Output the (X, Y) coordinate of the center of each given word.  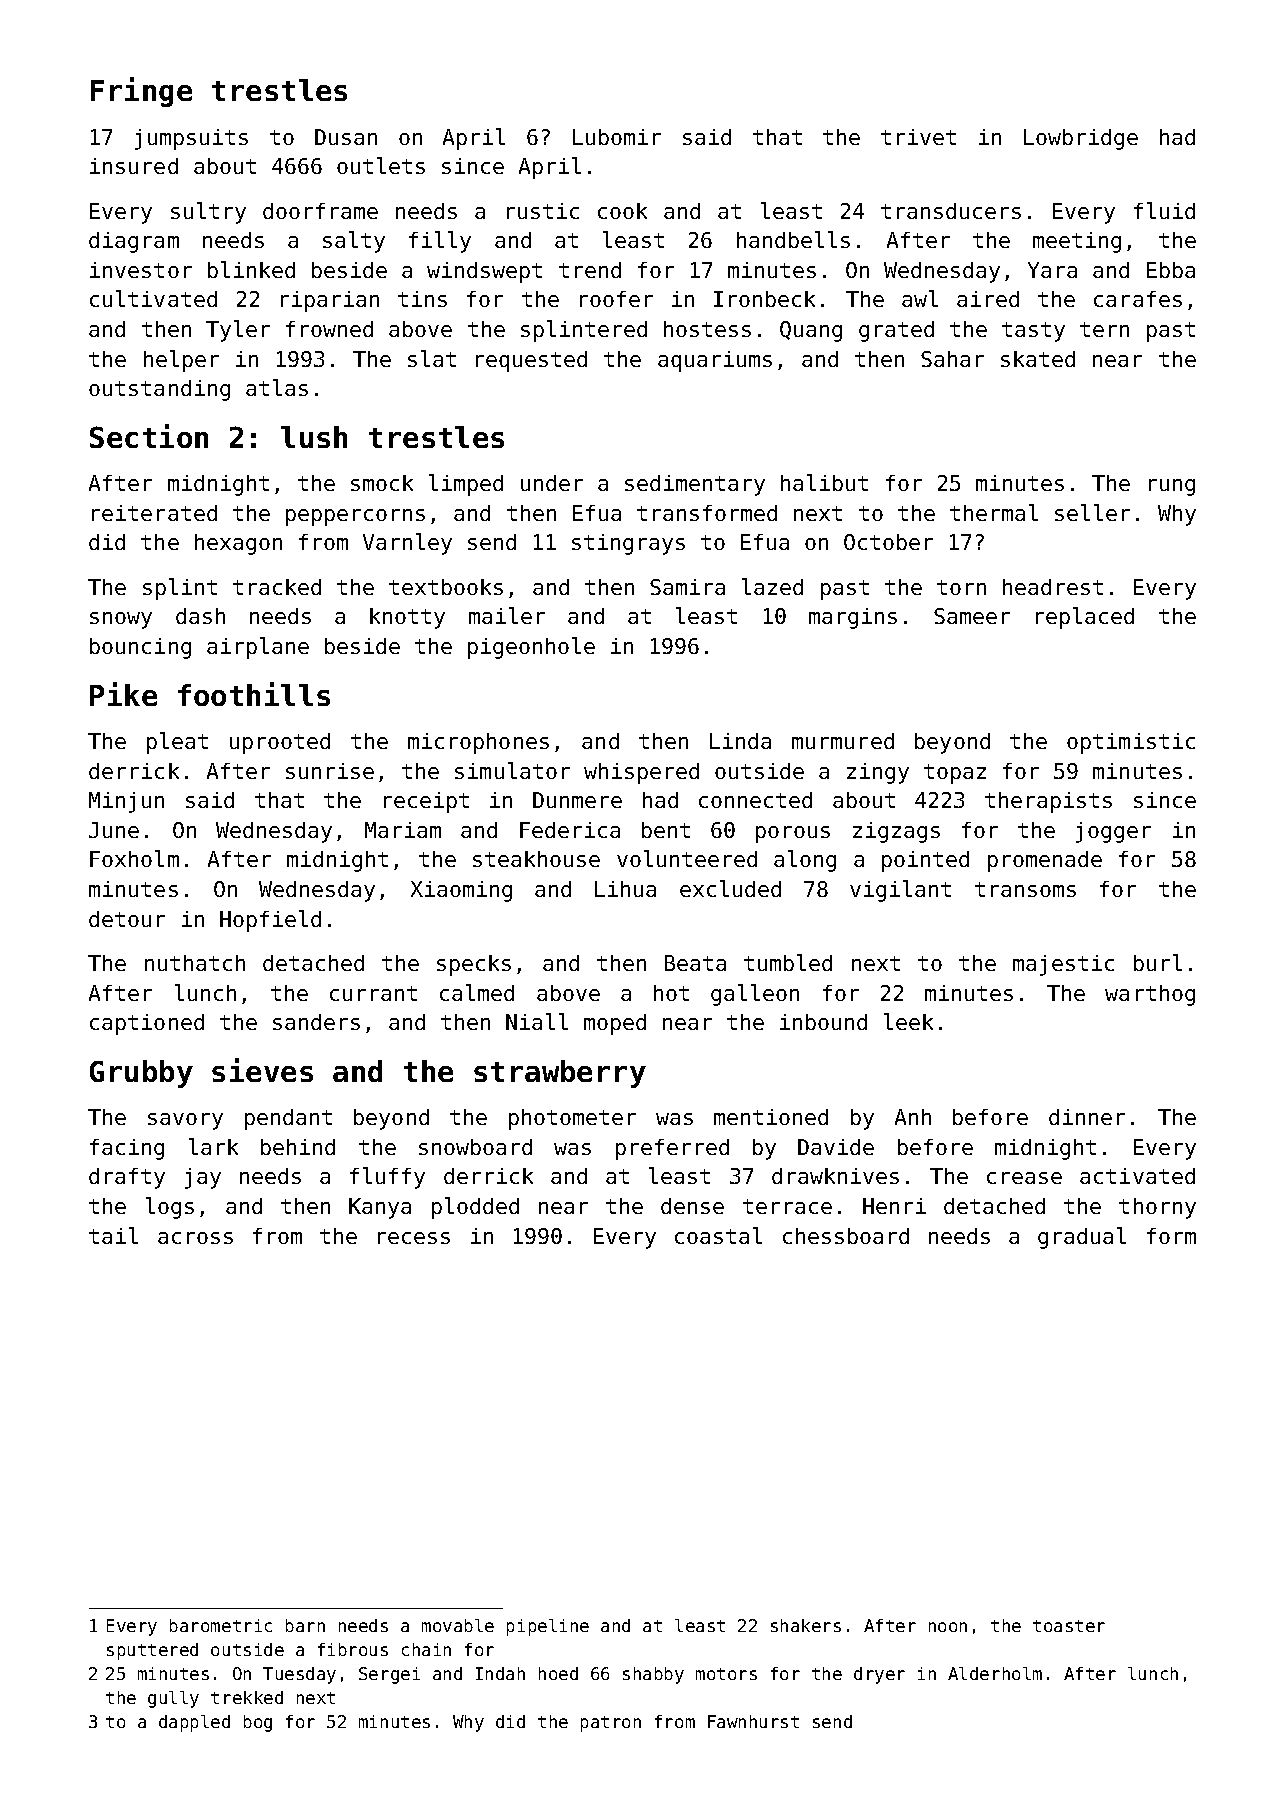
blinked (251, 269)
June (114, 830)
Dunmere (577, 800)
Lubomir (617, 137)
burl (1158, 962)
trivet (918, 137)
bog (258, 1723)
